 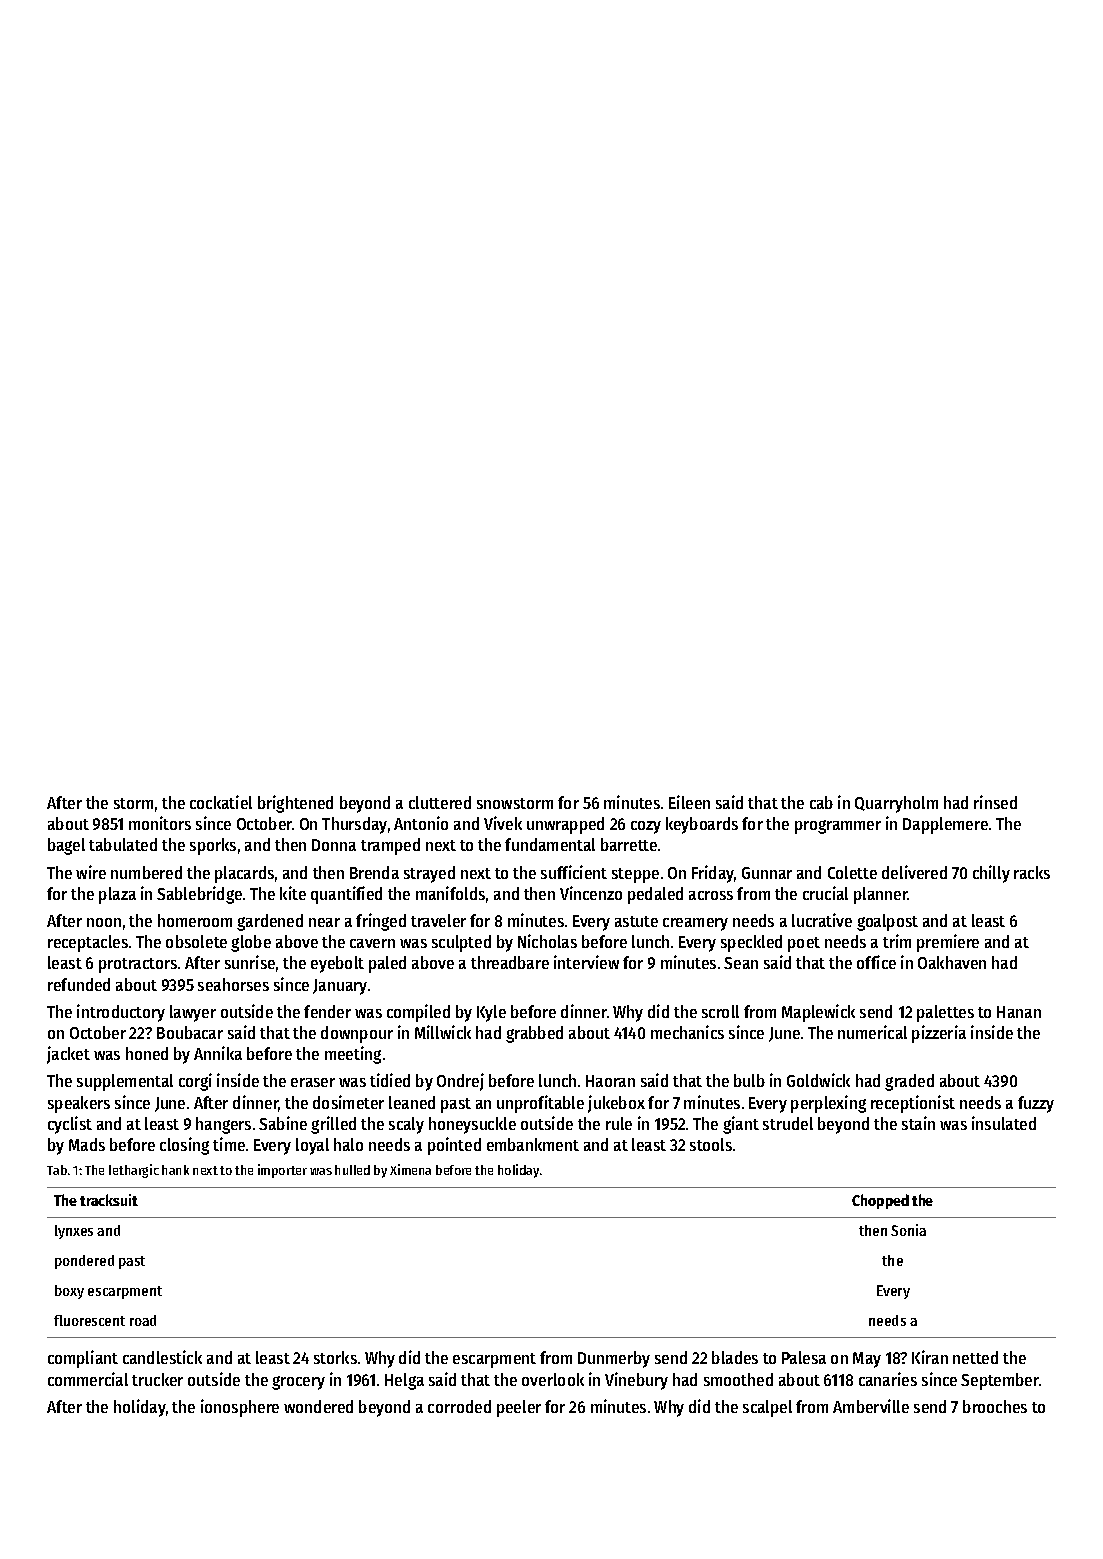 I want to click on Millwick, so click(x=443, y=1032).
